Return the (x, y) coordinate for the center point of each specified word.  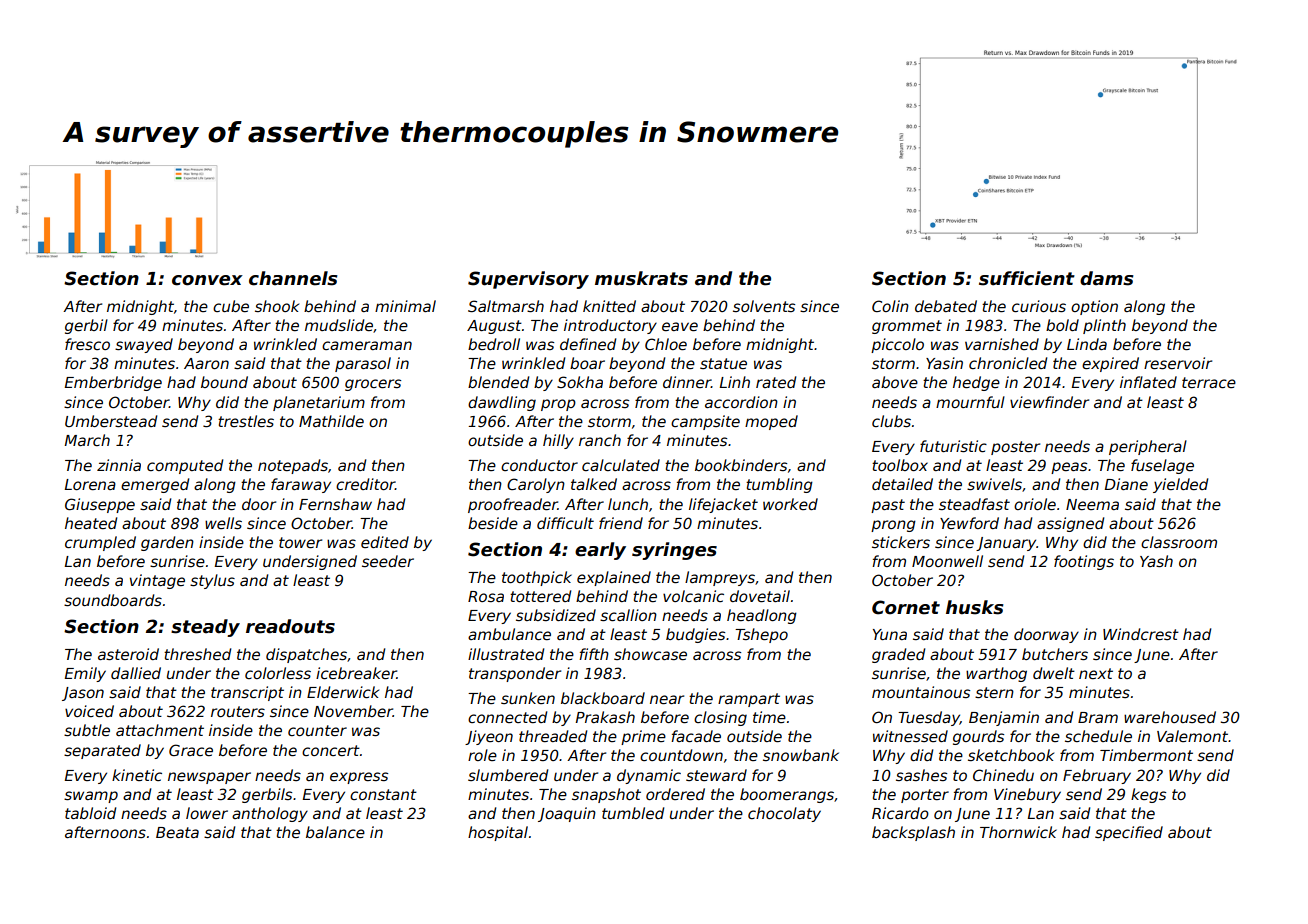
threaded (553, 736)
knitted (609, 306)
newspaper (209, 778)
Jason (83, 694)
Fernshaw (335, 504)
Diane (1126, 484)
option (1094, 307)
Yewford (969, 523)
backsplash (913, 833)
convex (207, 280)
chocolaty (784, 814)
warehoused (1170, 717)
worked (790, 504)
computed (185, 466)
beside (493, 523)
